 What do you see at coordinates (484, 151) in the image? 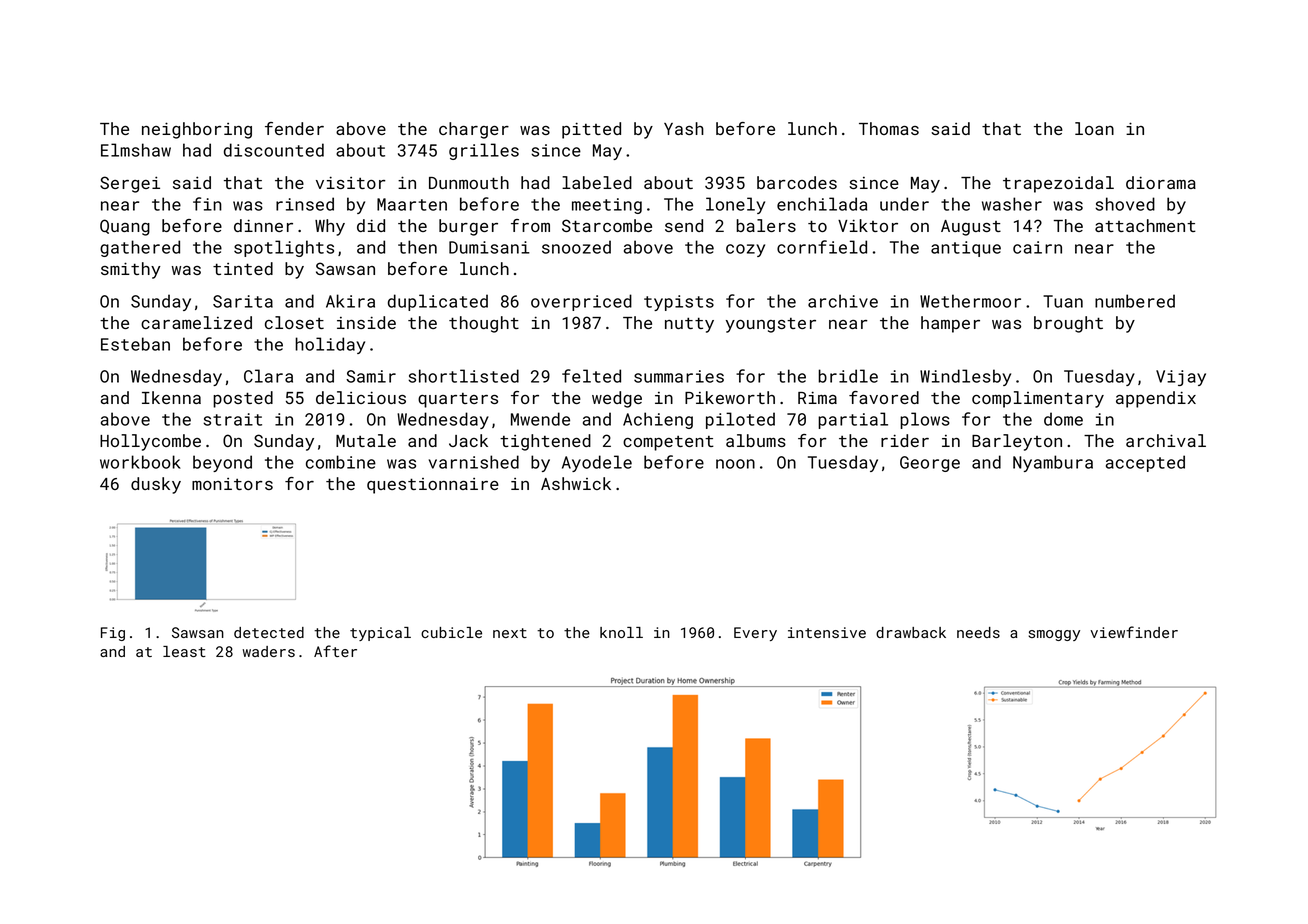
I see `grilles` at bounding box center [484, 151].
